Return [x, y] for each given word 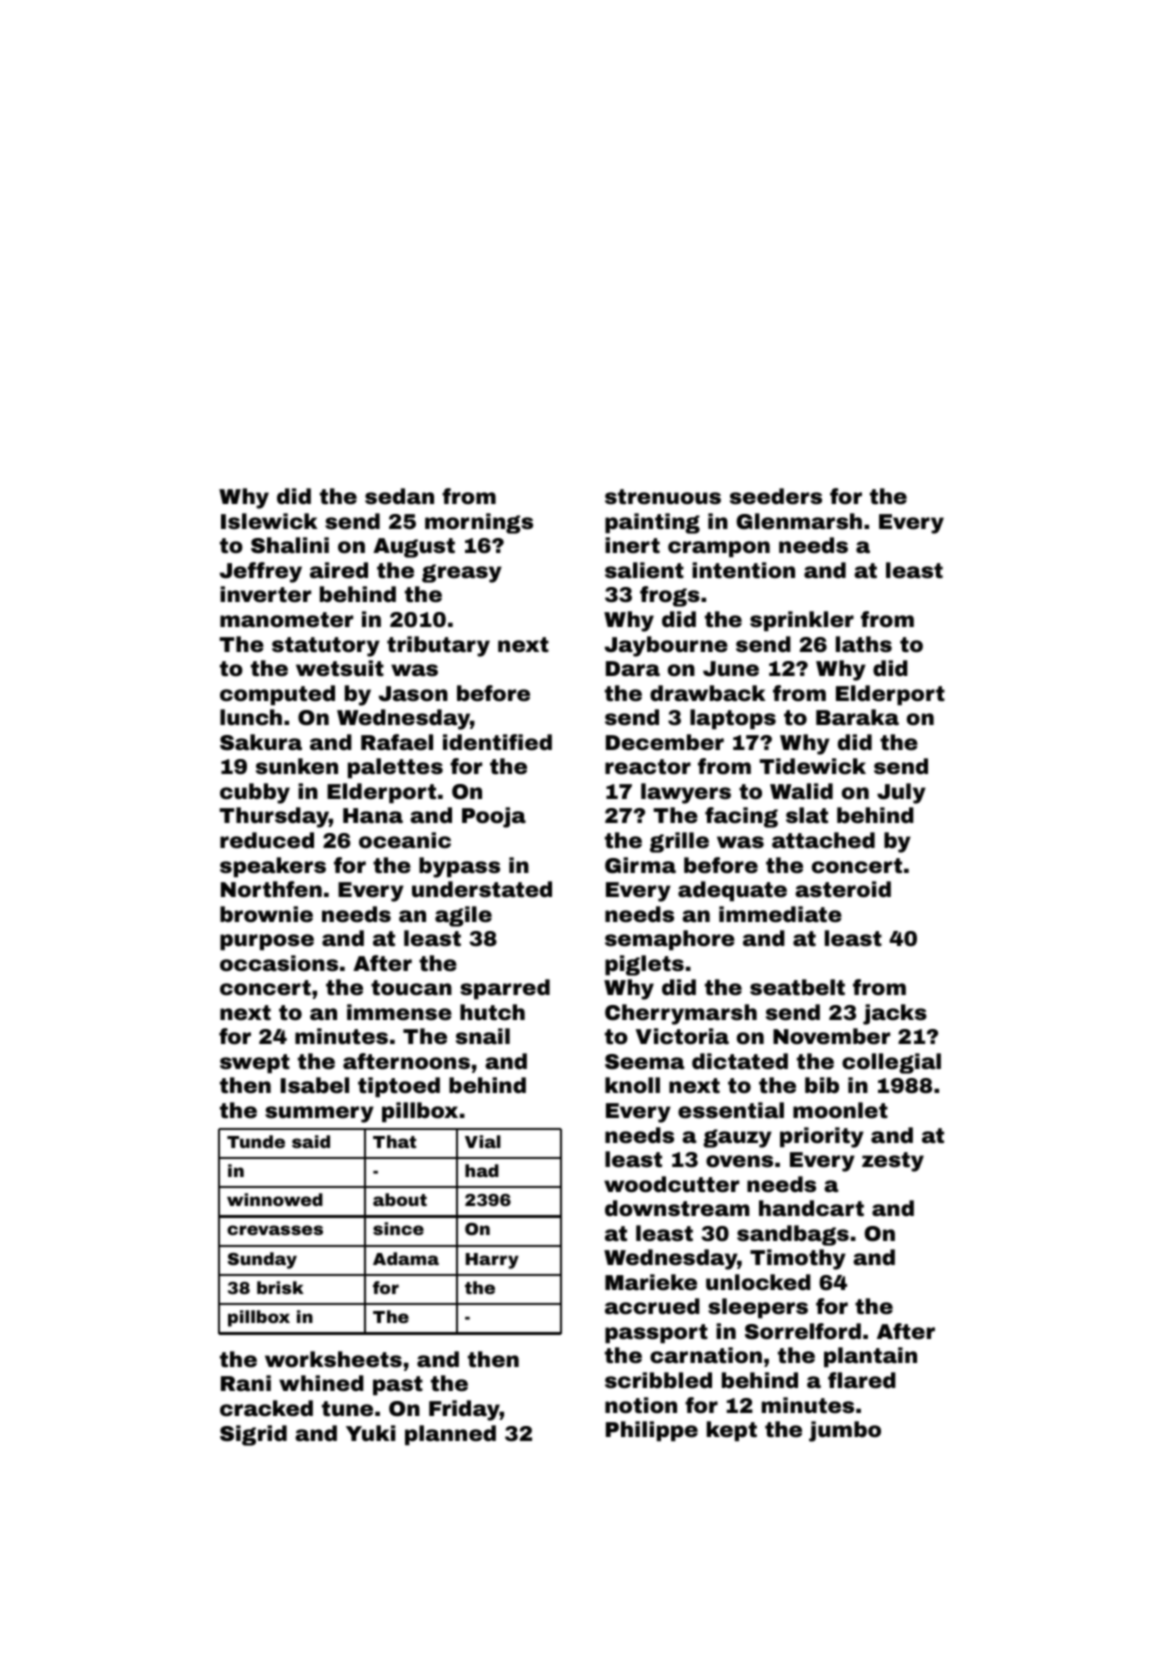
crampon [719, 549]
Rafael [397, 742]
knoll [632, 1085]
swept [255, 1063]
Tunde [256, 1141]
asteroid [843, 889]
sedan [399, 496]
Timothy [798, 1259]
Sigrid [253, 1435]
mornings [479, 523]
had [482, 1170]
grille [679, 842]
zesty [893, 1162]
